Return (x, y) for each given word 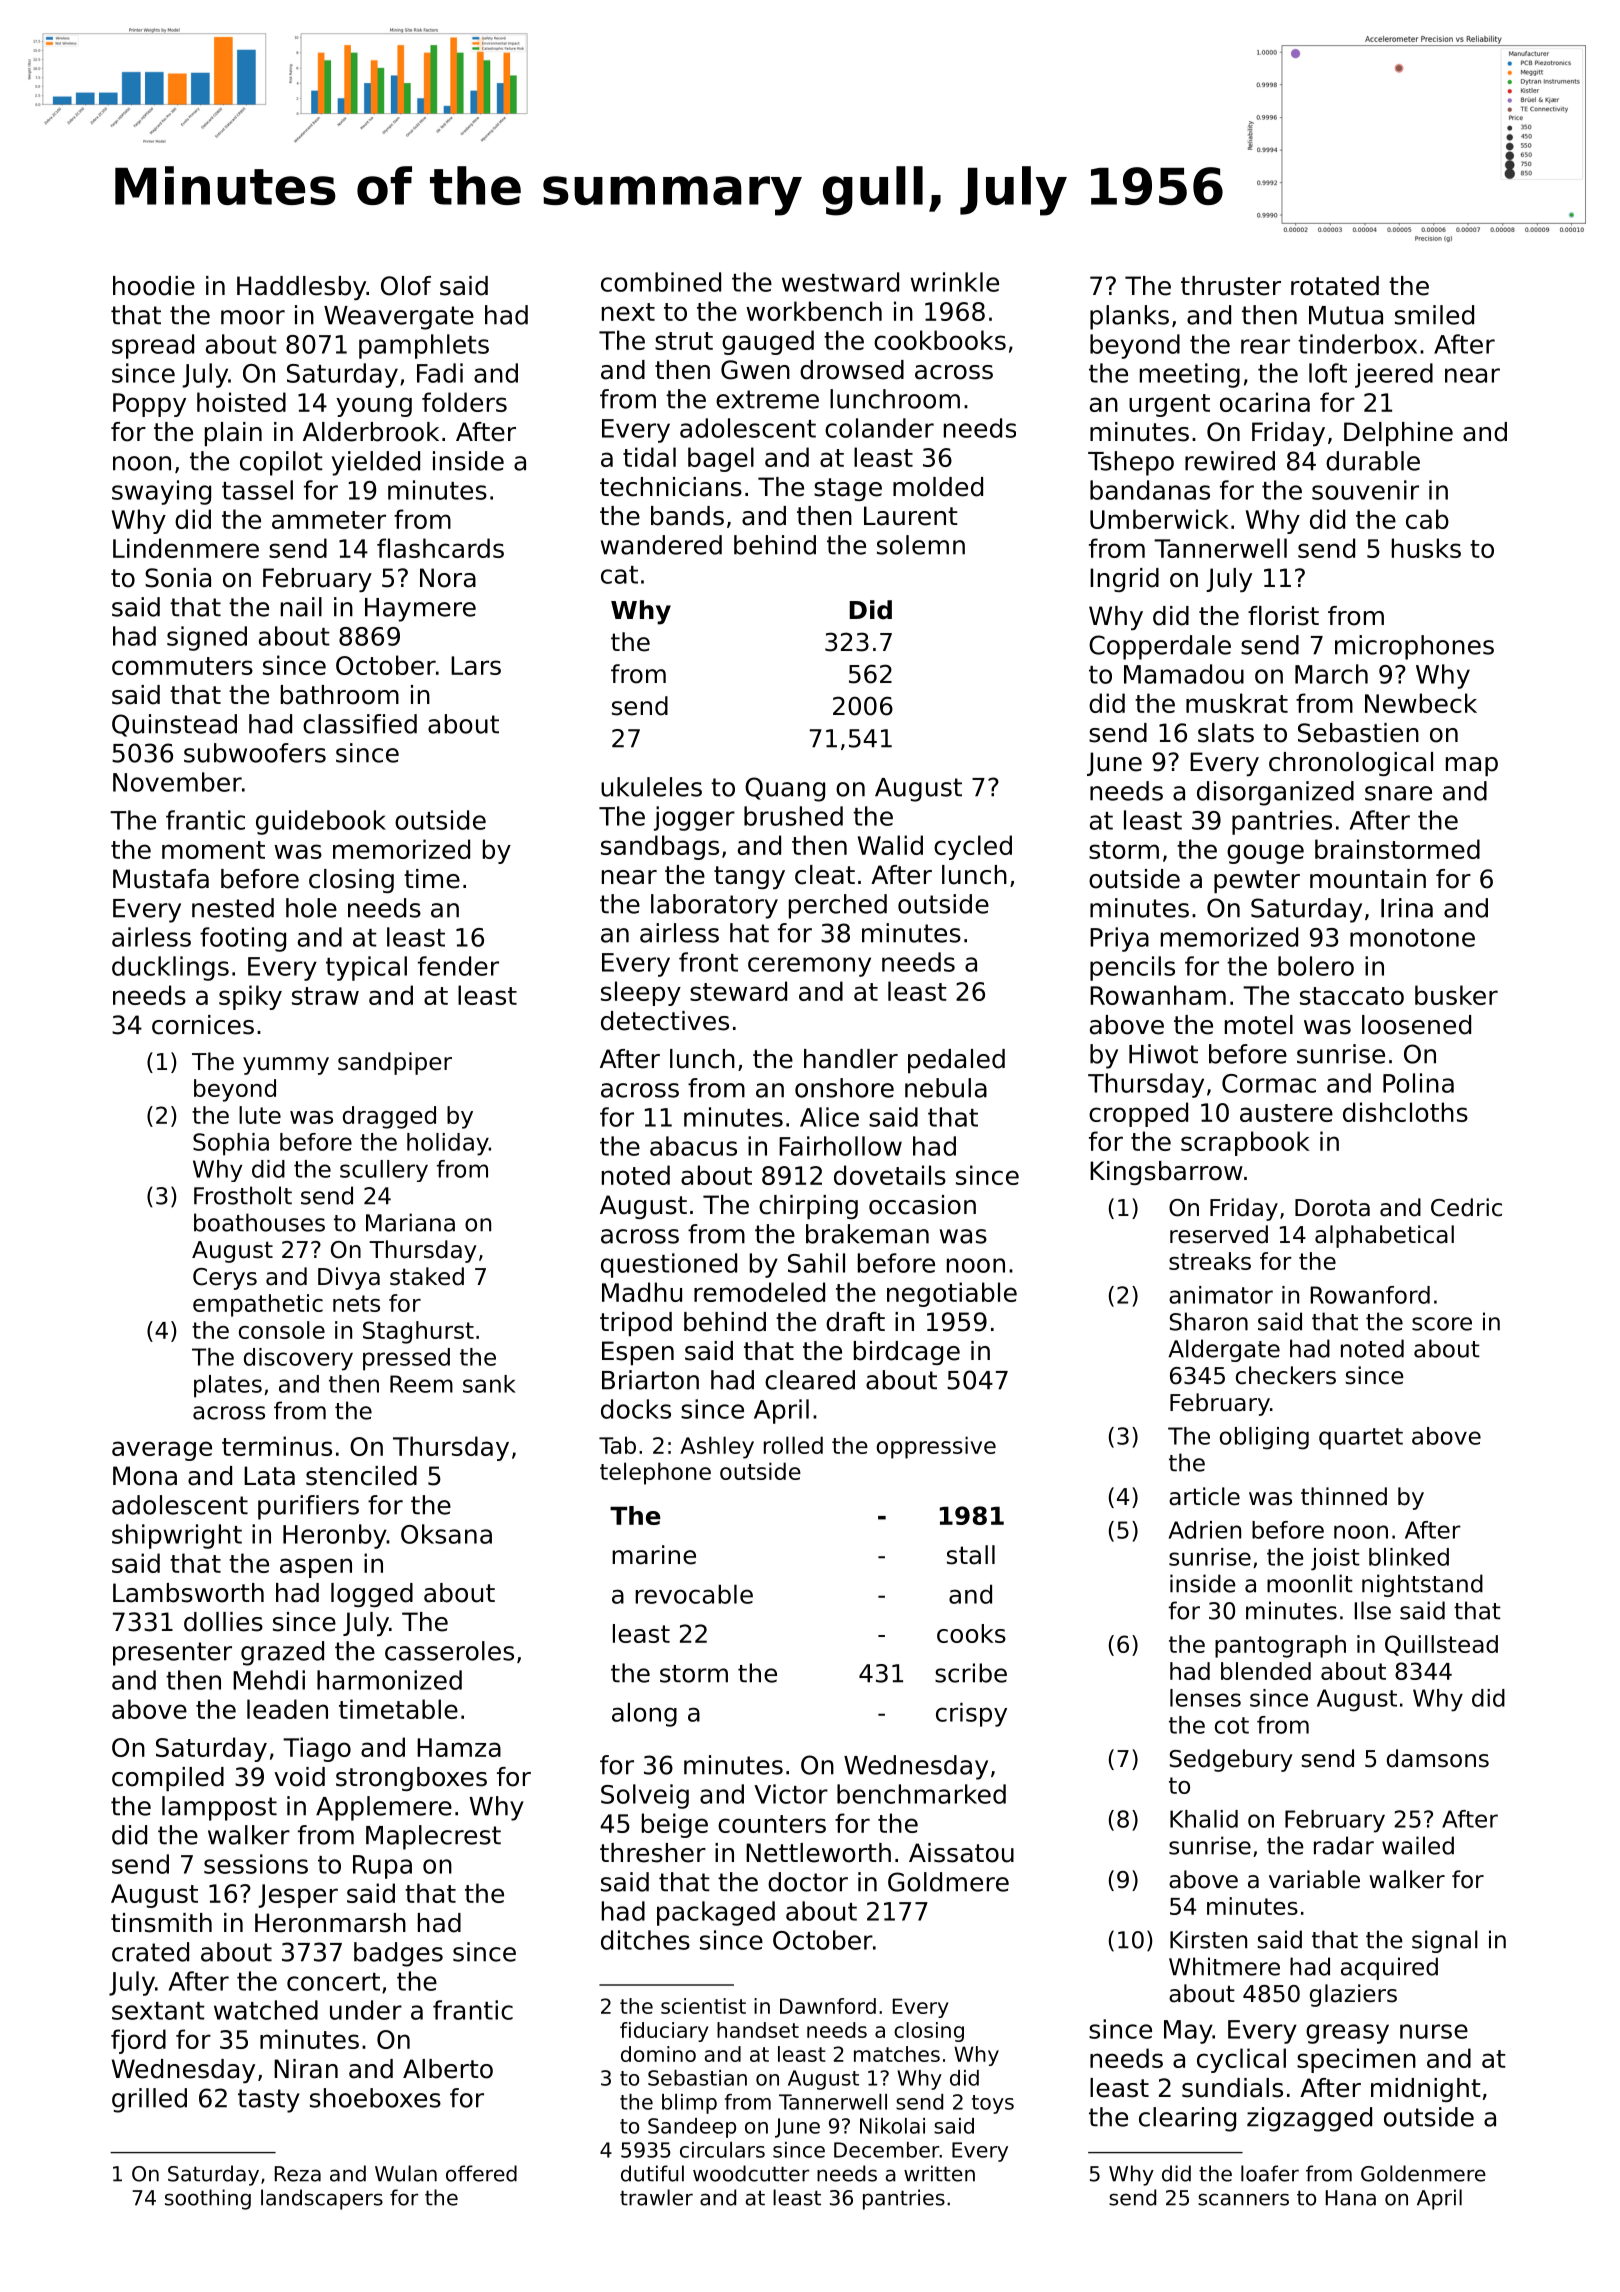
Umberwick (1159, 519)
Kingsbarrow (1166, 1173)
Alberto (448, 2069)
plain (233, 434)
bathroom (340, 695)
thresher (653, 1853)
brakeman (867, 1234)
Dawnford (828, 2006)
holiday (448, 1144)
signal (1445, 1941)
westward (840, 282)
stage (848, 489)
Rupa (382, 1867)
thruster (1231, 286)
